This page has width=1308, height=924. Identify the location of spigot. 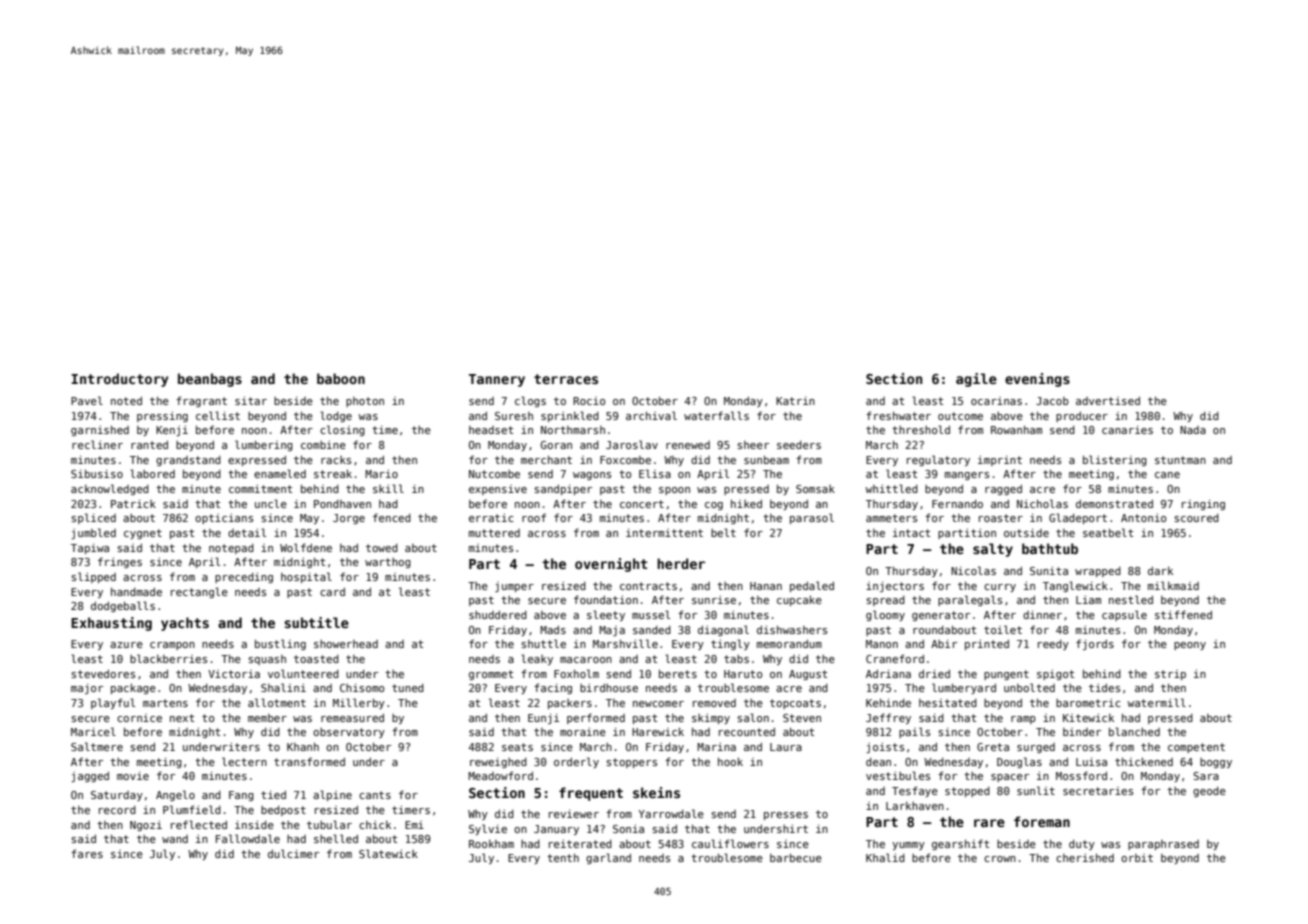
(1055, 675).
